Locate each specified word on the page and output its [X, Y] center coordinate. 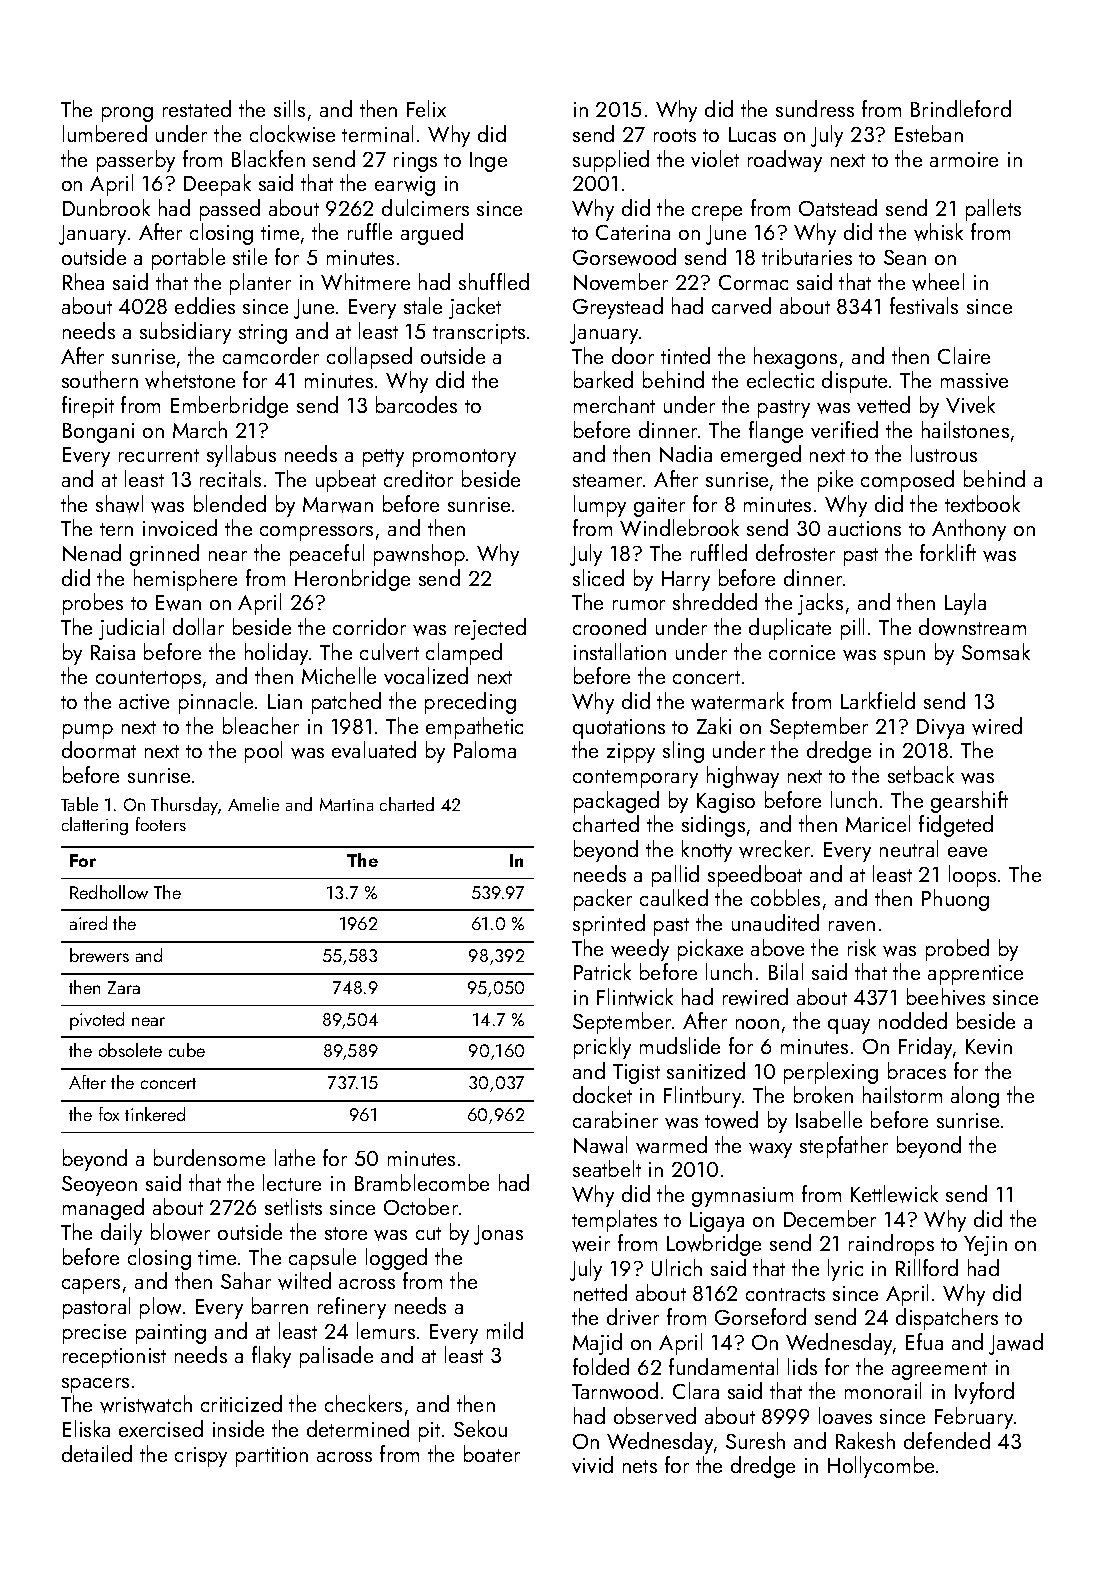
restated [197, 108]
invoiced [180, 527]
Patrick [602, 971]
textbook [982, 503]
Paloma [485, 749]
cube [187, 1050]
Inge [488, 162]
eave [967, 852]
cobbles [785, 897]
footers [161, 824]
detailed [97, 1453]
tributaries [807, 256]
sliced [598, 577]
